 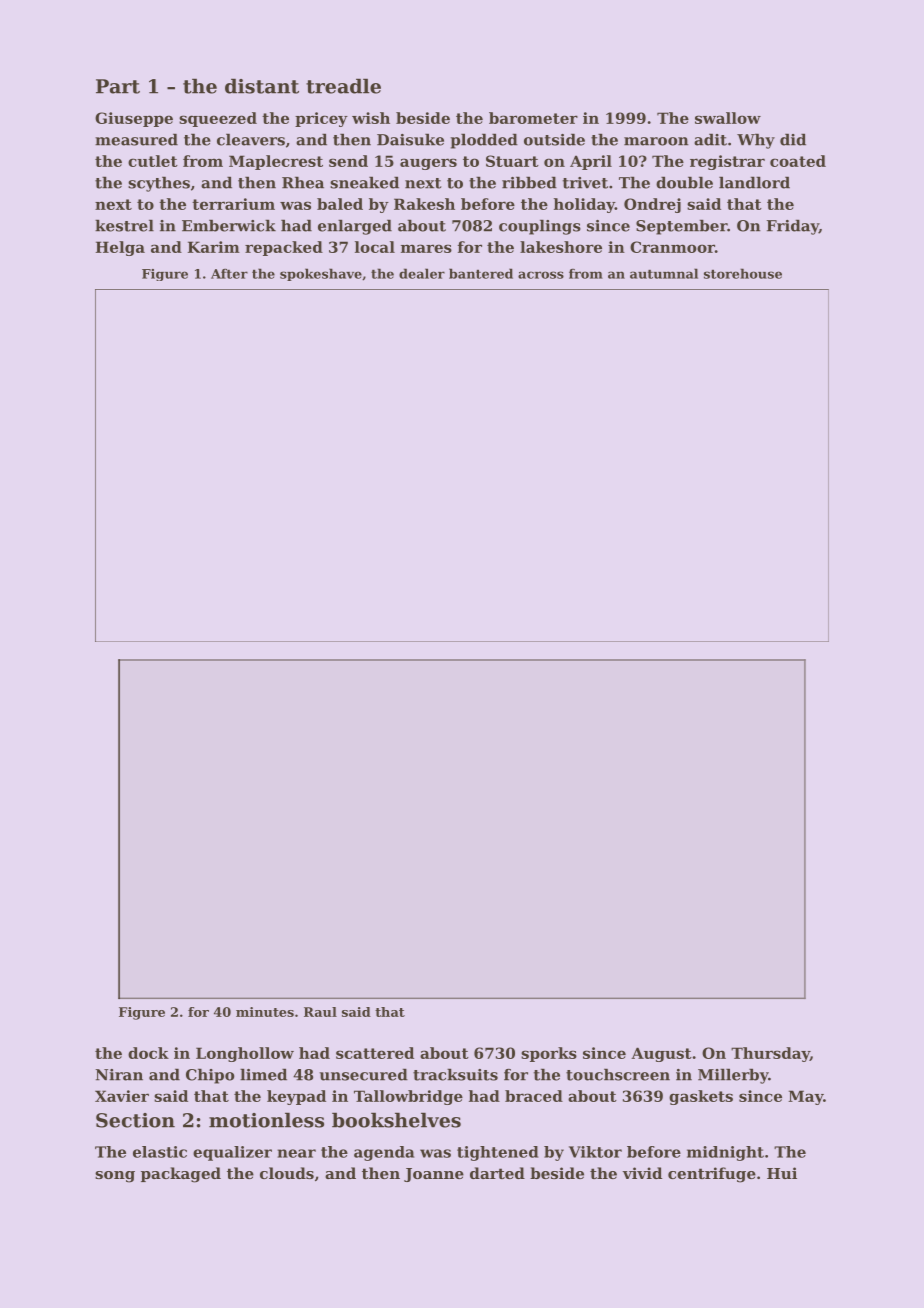 What do you see at coordinates (120, 248) in the screenshot?
I see `Helga` at bounding box center [120, 248].
